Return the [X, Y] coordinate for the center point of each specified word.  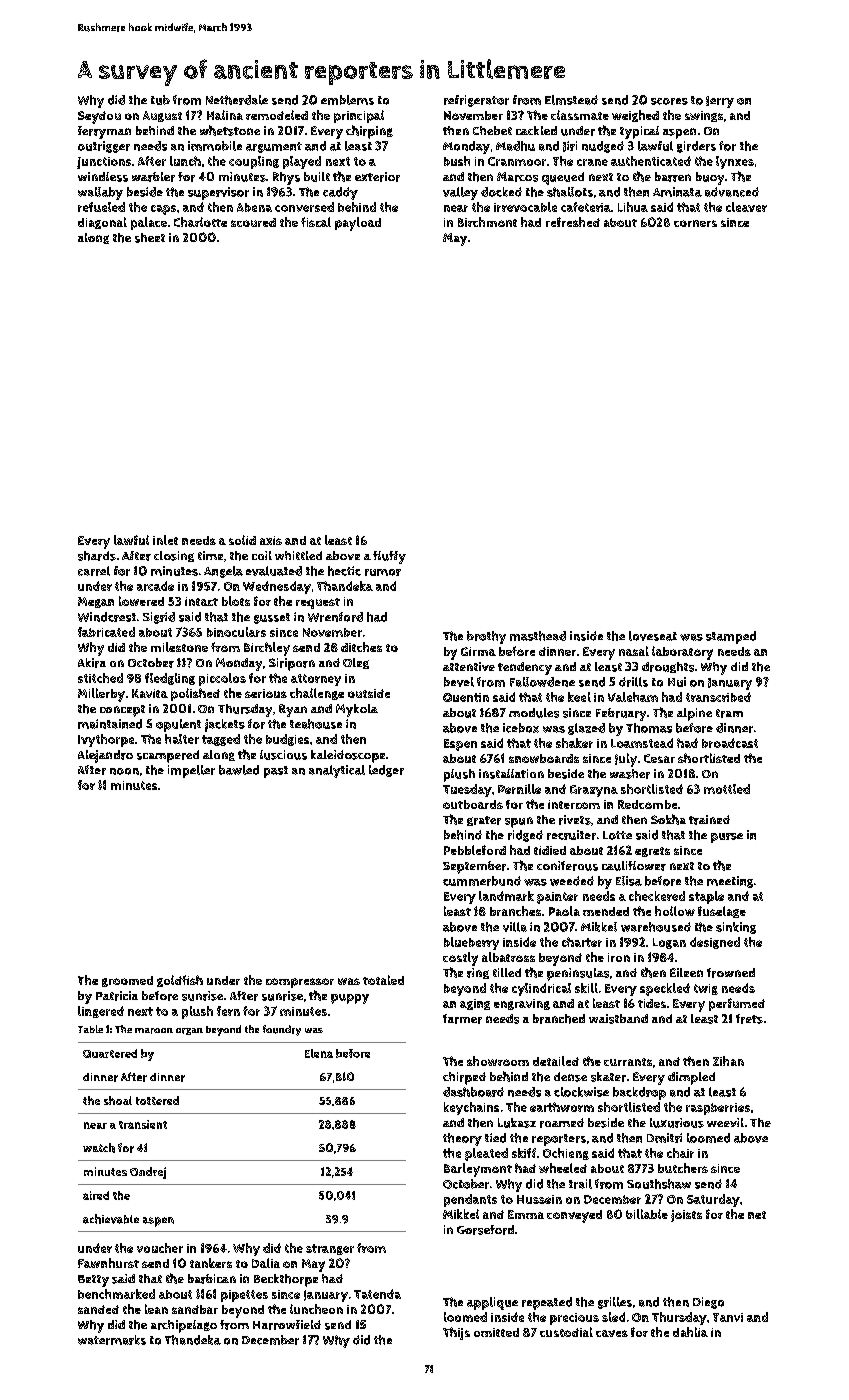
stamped [731, 637]
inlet [165, 540]
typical [639, 132]
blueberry [471, 943]
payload [358, 224]
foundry [282, 1030]
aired [96, 1195]
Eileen [686, 972]
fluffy [389, 557]
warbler [153, 177]
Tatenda [377, 1294]
